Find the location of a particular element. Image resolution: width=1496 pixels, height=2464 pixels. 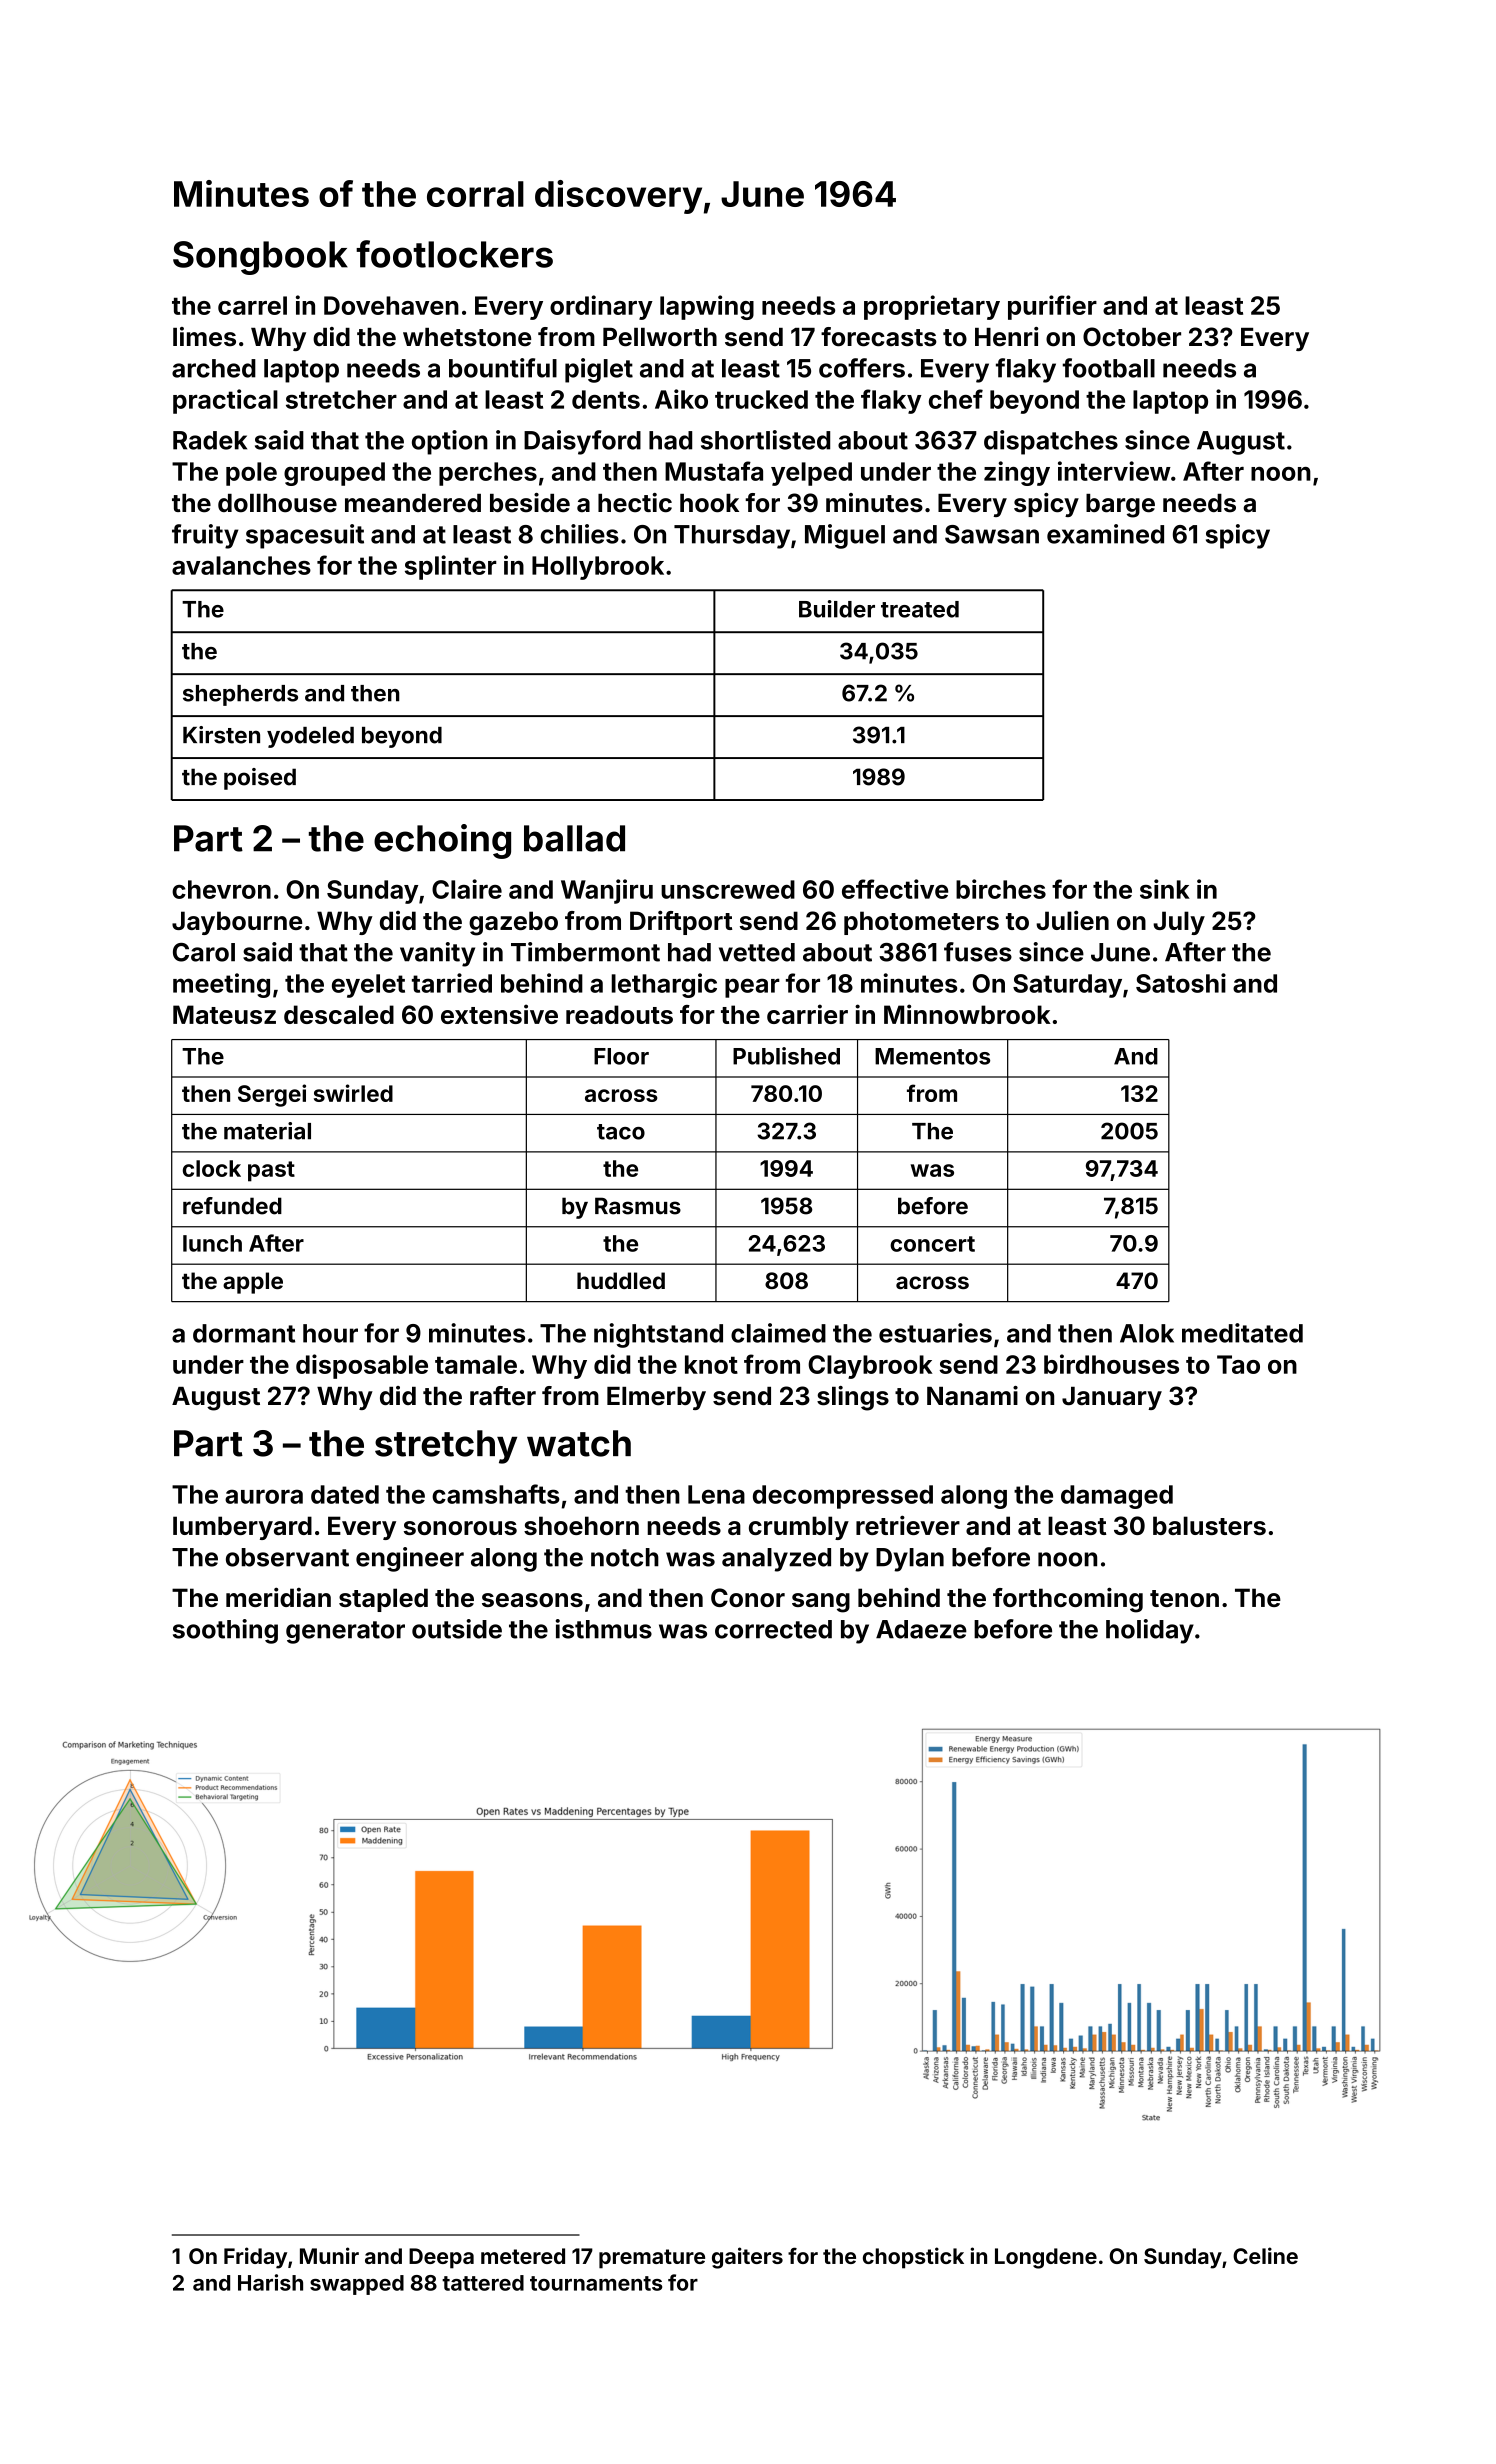

limes is located at coordinates (204, 337).
